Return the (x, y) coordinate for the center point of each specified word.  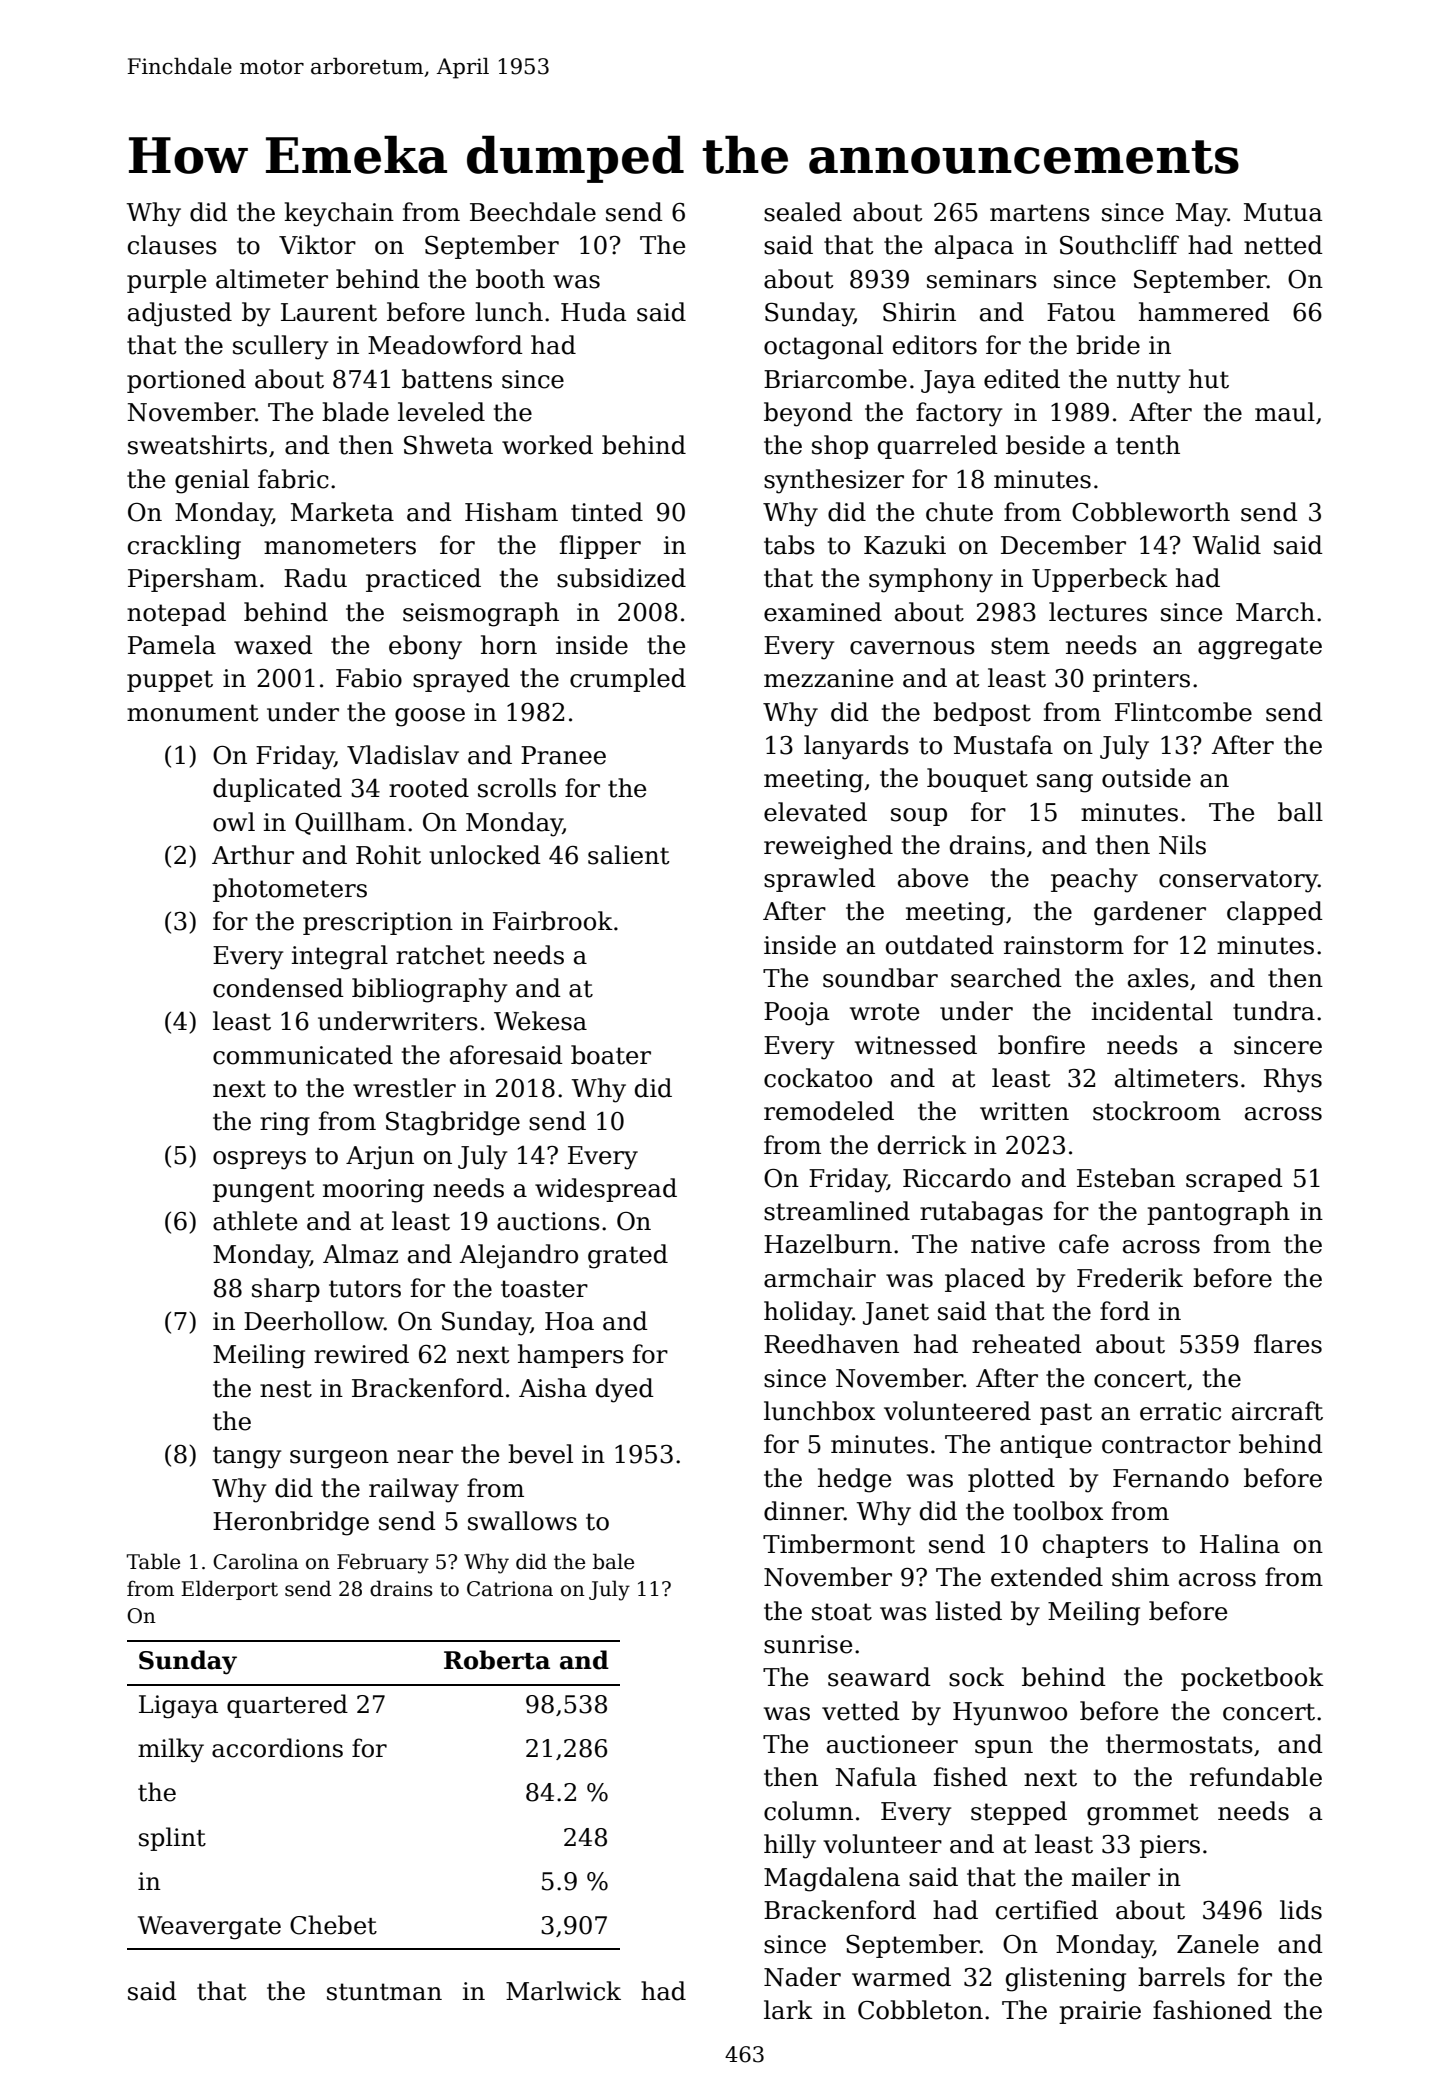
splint (172, 1839)
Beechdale (533, 212)
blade (355, 412)
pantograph (1218, 1213)
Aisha (553, 1388)
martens (1040, 213)
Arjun (380, 1158)
